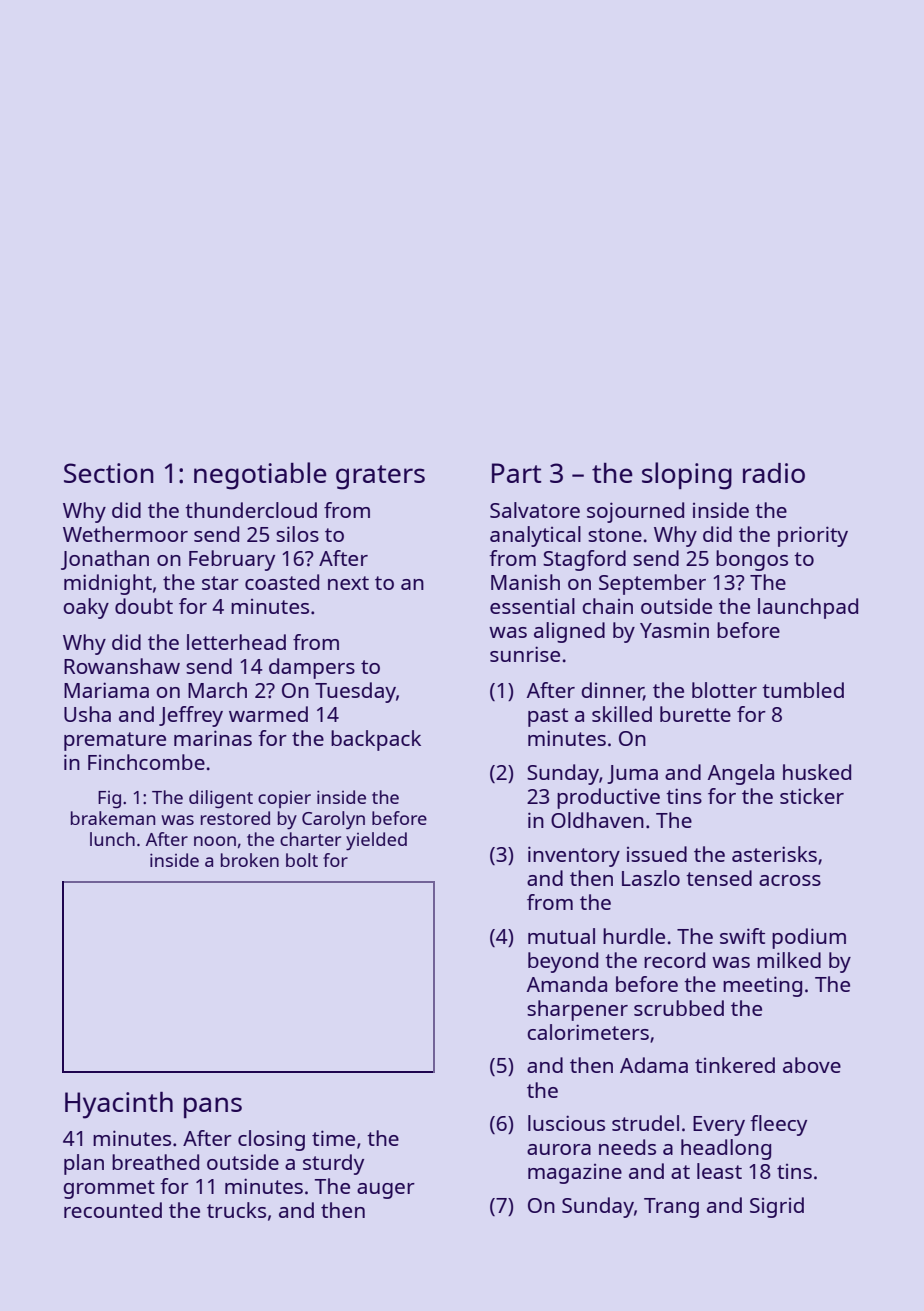 Image resolution: width=924 pixels, height=1311 pixels. Describe the element at coordinates (532, 606) in the screenshot. I see `essential` at that location.
